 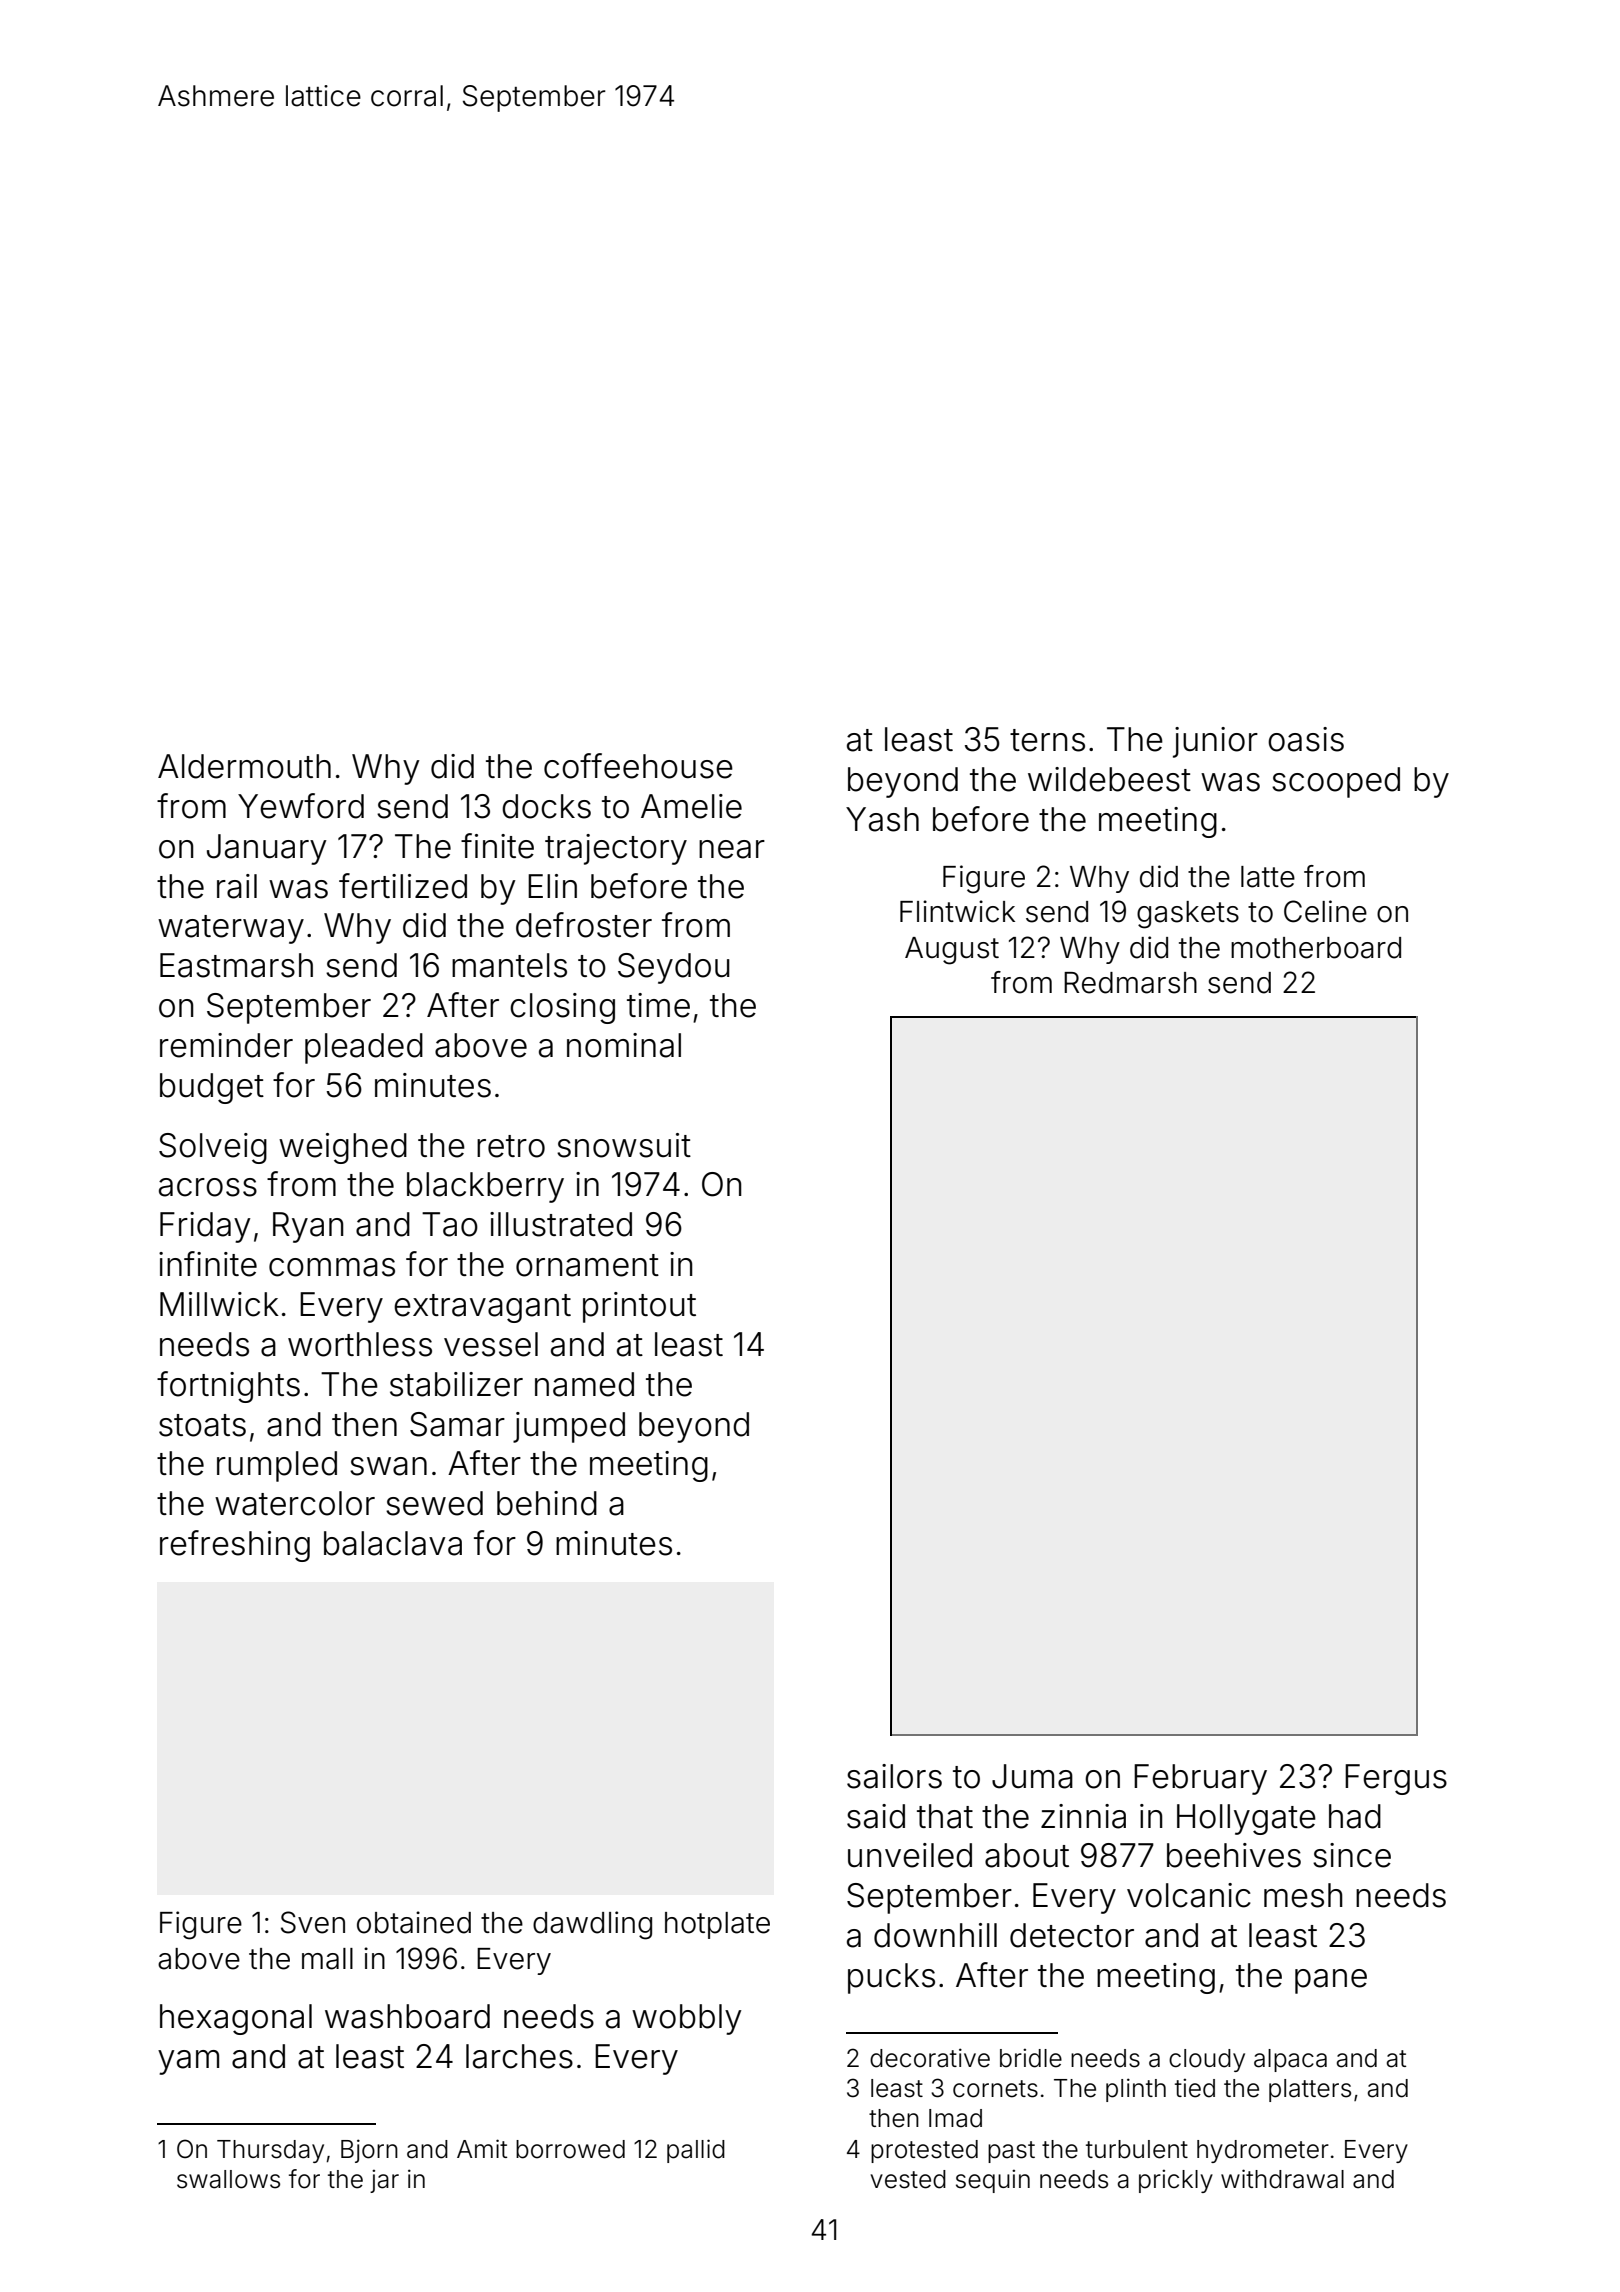 What do you see at coordinates (732, 849) in the image?
I see `near` at bounding box center [732, 849].
